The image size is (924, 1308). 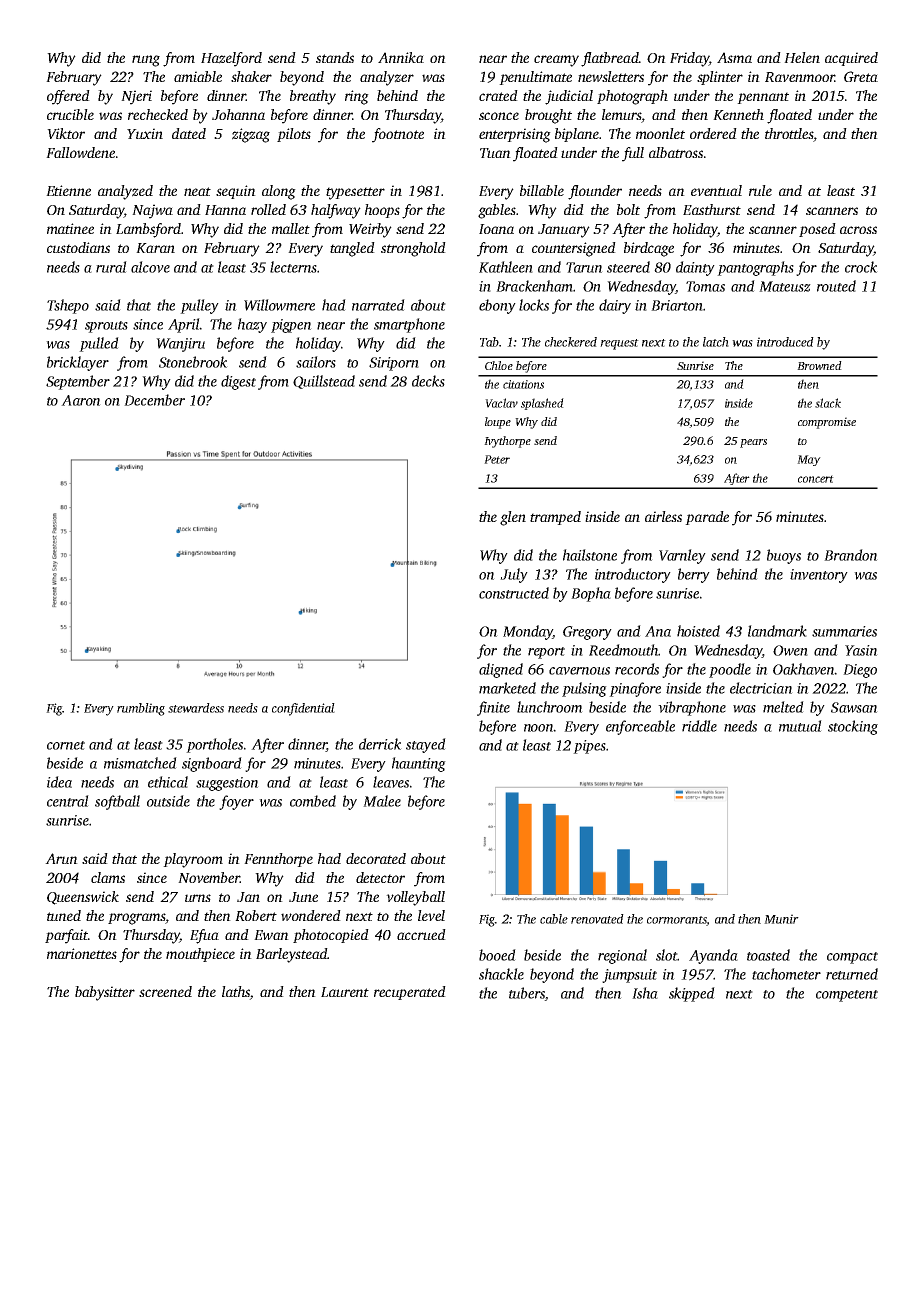 What do you see at coordinates (853, 727) in the screenshot?
I see `stocking` at bounding box center [853, 727].
